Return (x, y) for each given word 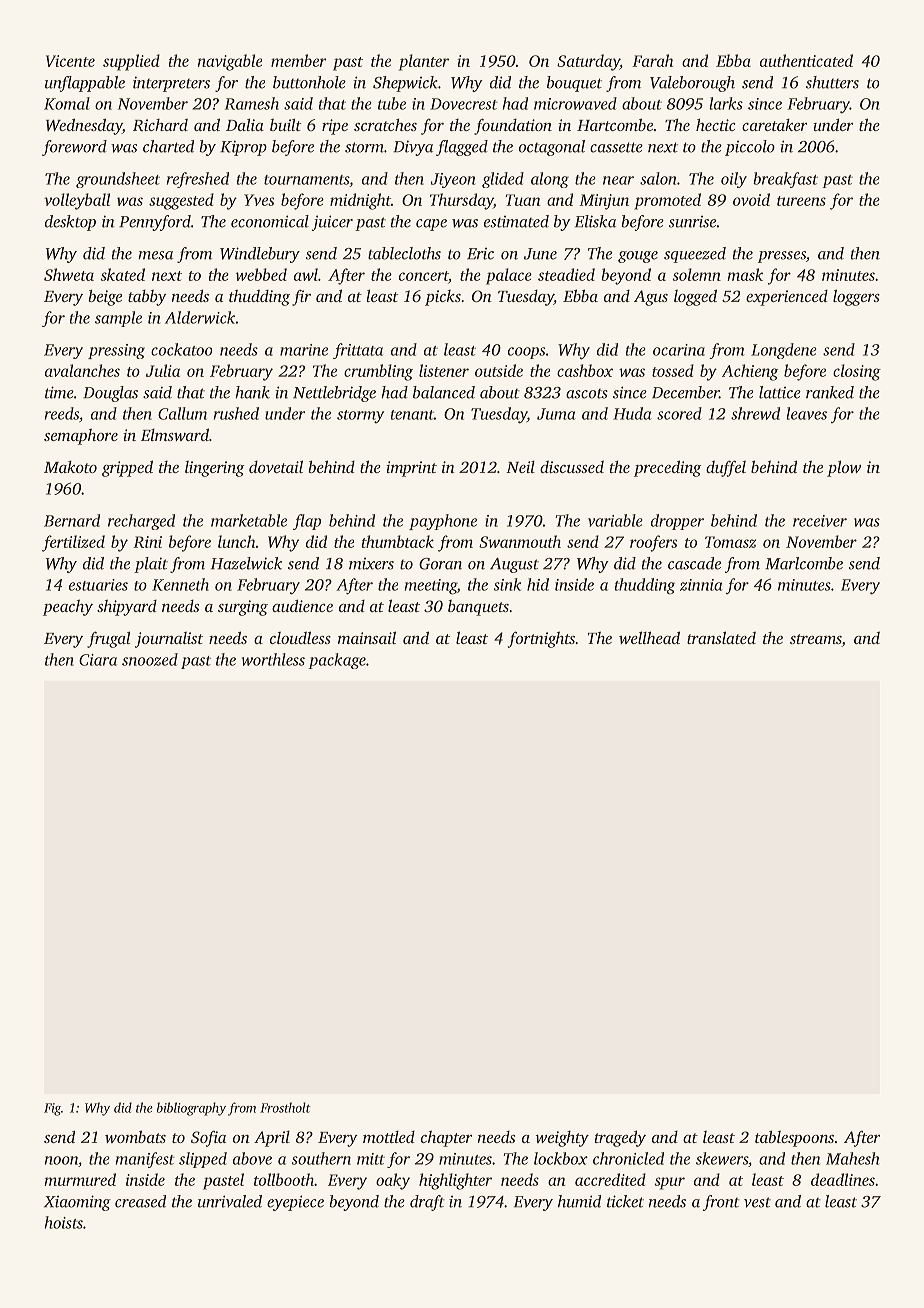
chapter (446, 1138)
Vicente (70, 61)
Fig (52, 1109)
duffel (726, 468)
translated (721, 637)
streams (816, 640)
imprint (411, 469)
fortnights (541, 639)
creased (140, 1201)
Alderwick (200, 317)
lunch (236, 541)
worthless (273, 659)
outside (499, 370)
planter (424, 62)
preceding (668, 468)
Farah (652, 60)
